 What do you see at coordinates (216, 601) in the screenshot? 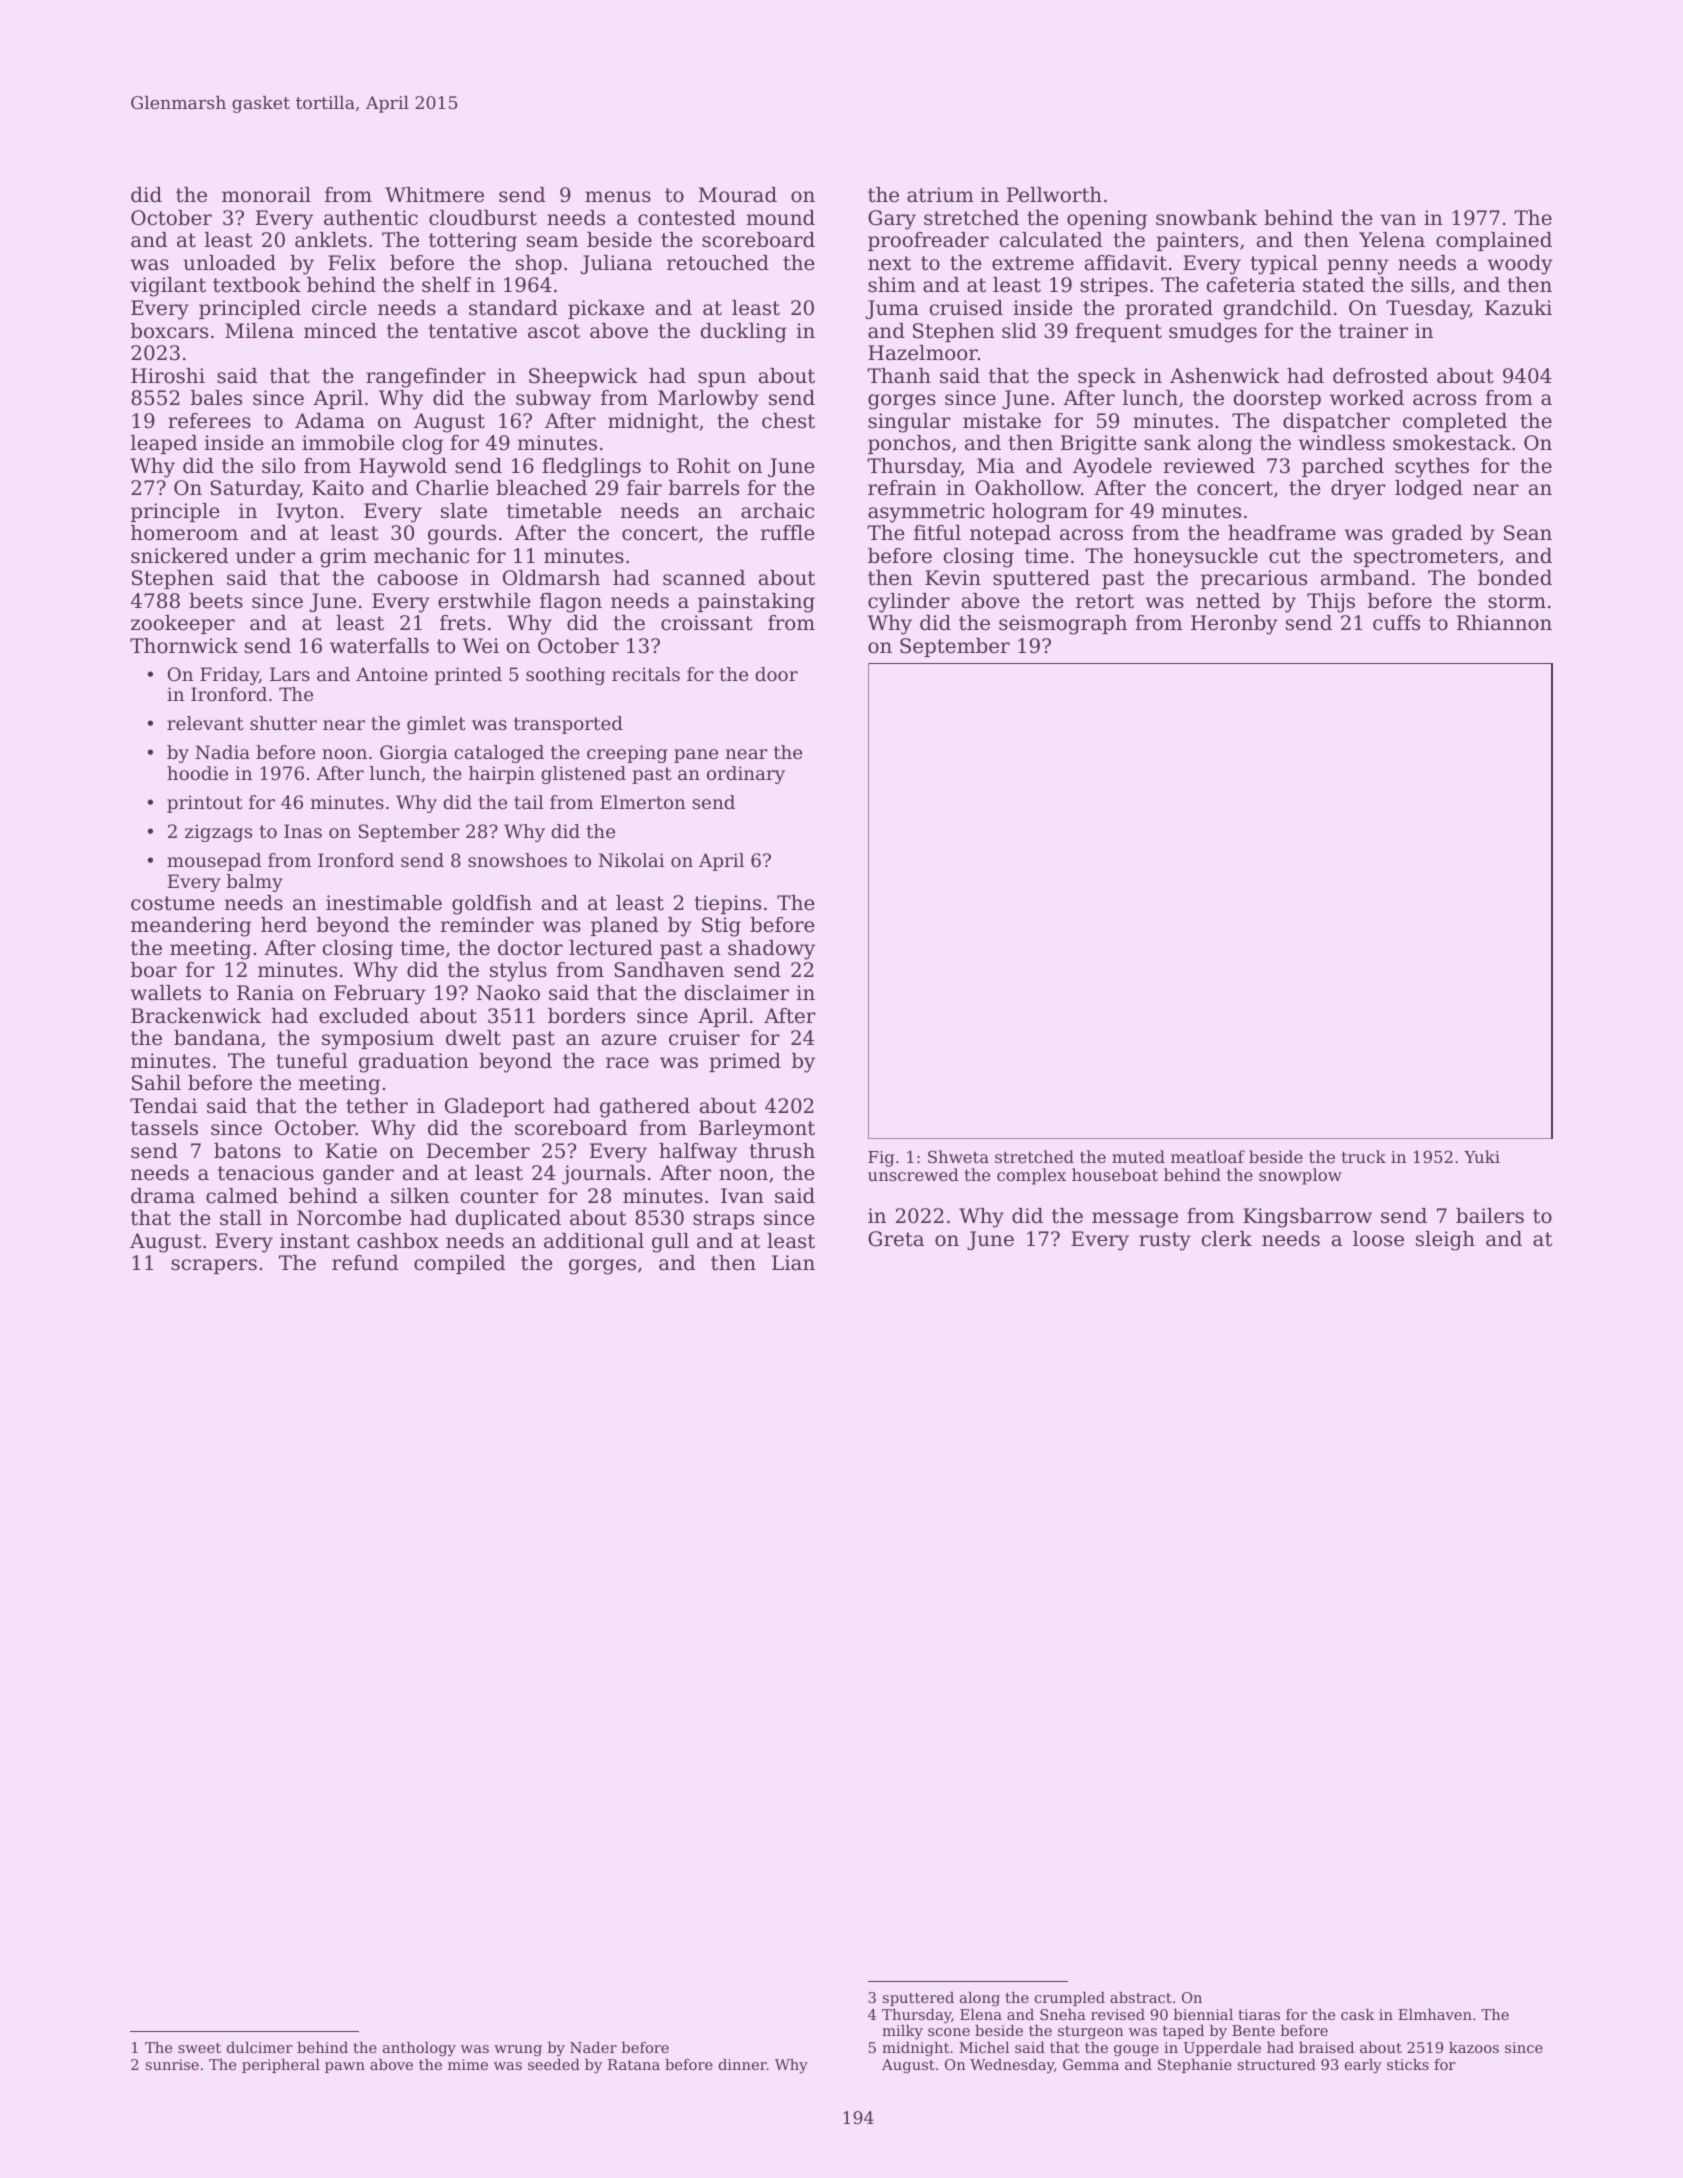
I see `beets` at bounding box center [216, 601].
